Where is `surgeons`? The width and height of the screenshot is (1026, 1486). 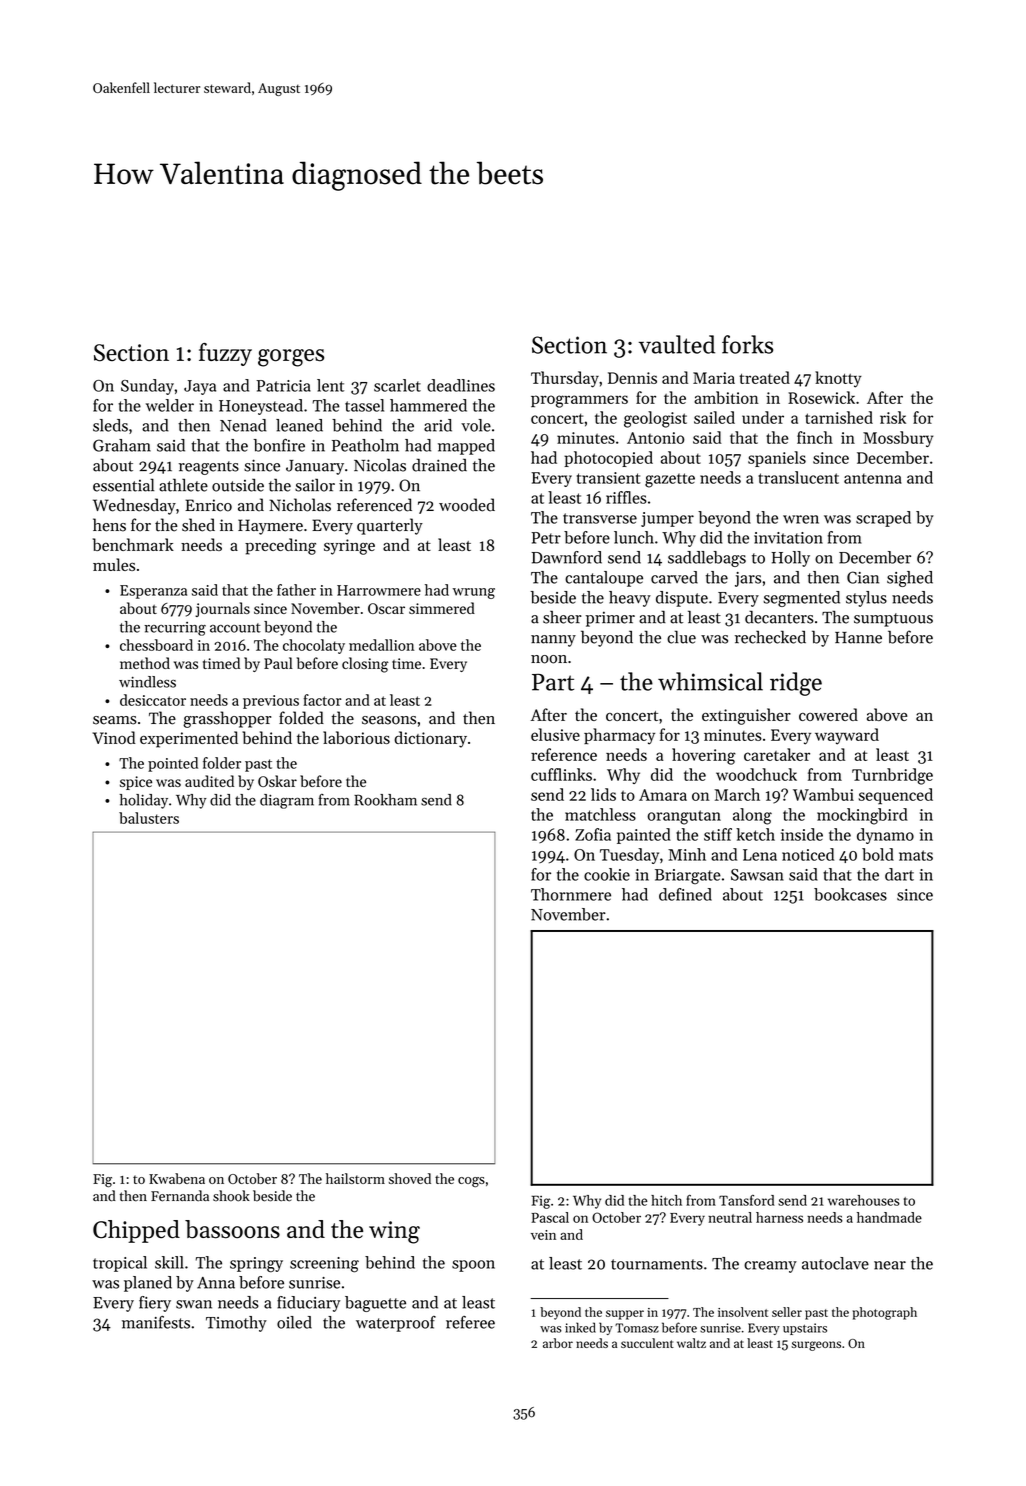
surgeons is located at coordinates (816, 1346).
